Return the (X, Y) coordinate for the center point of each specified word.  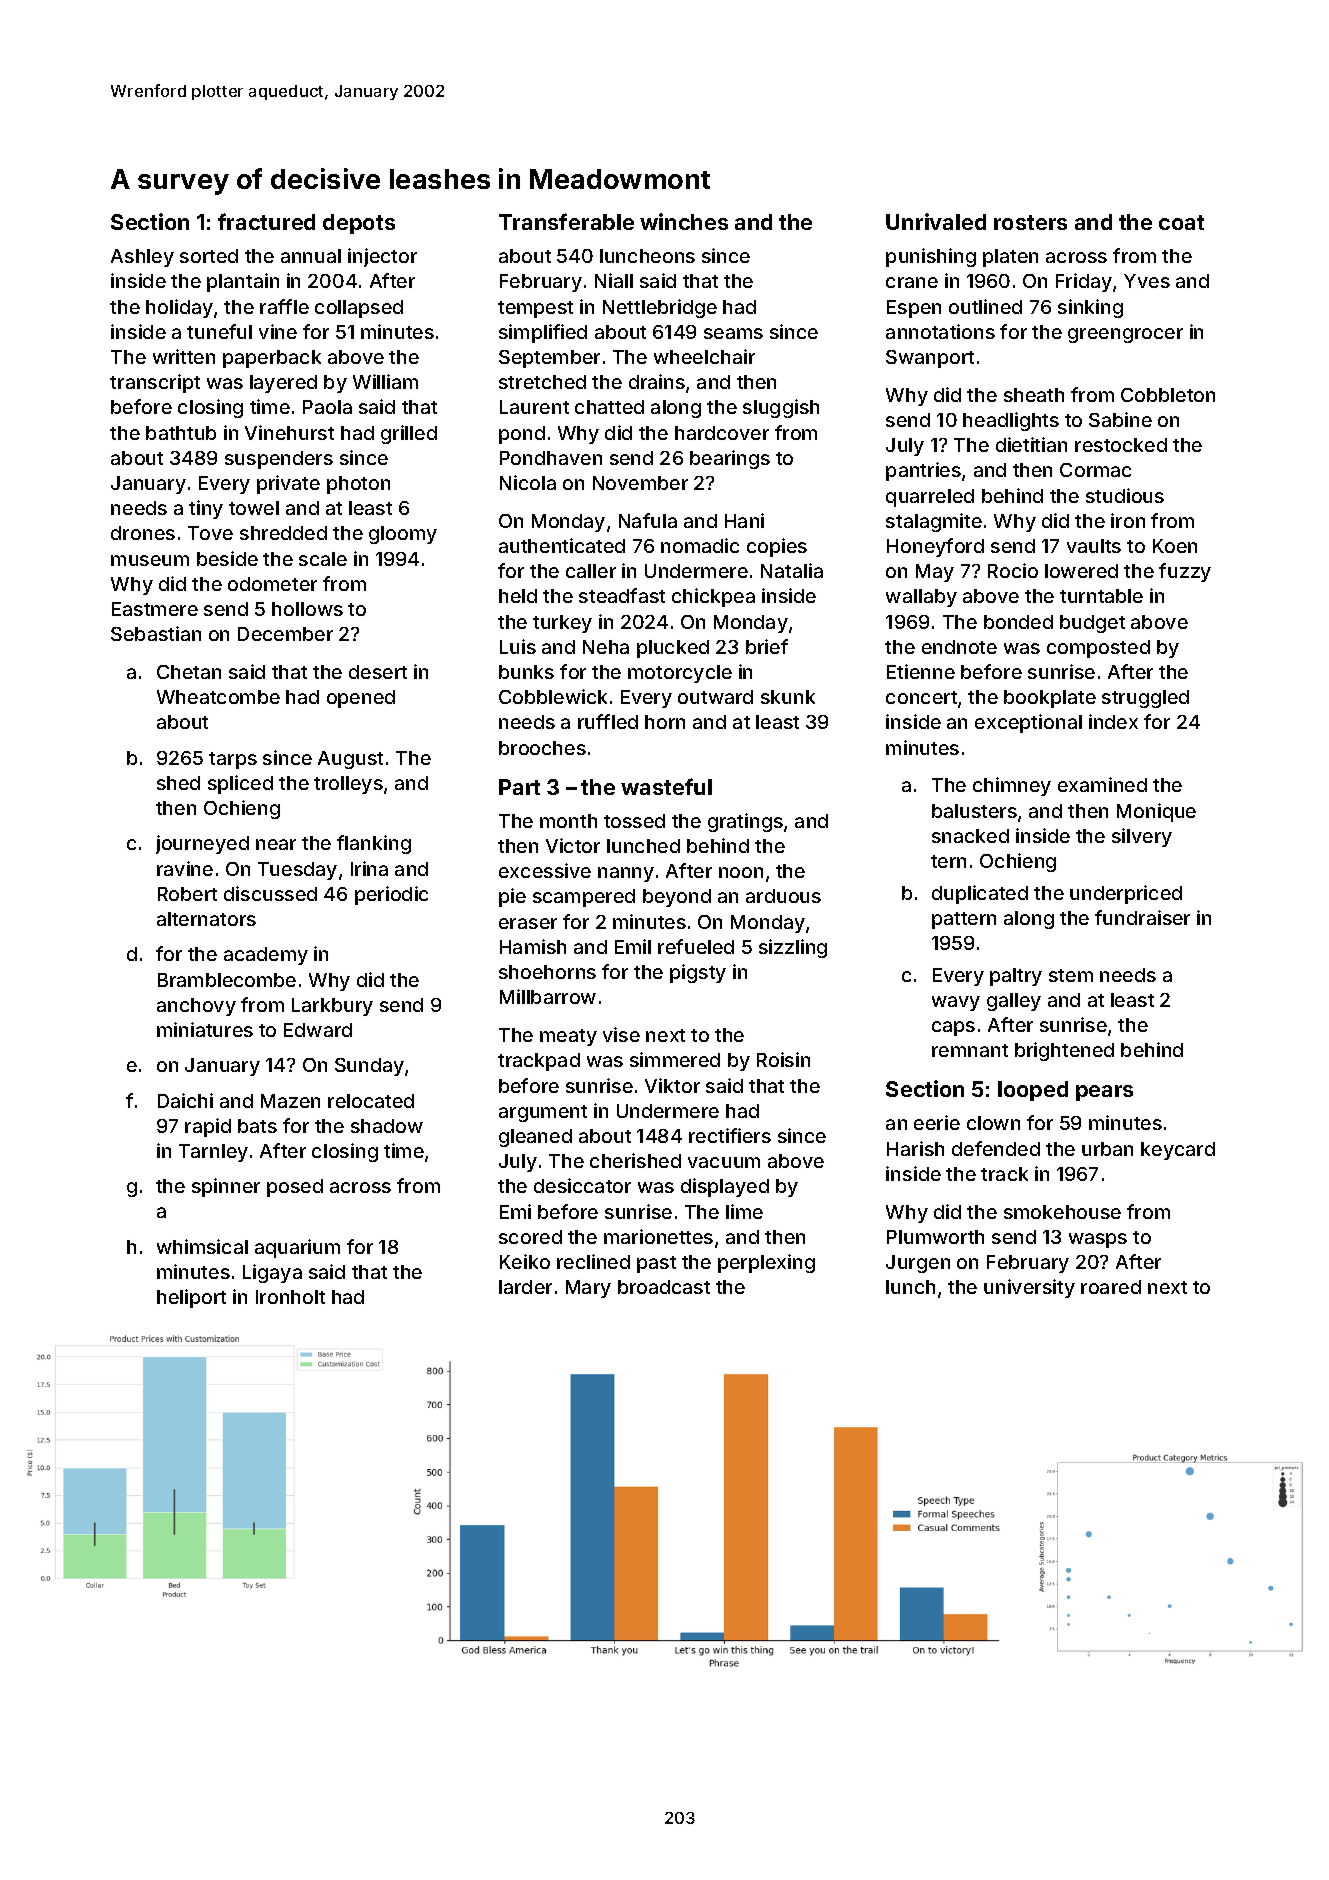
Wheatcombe (218, 697)
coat (1181, 222)
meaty (568, 1037)
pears (1104, 1093)
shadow (387, 1126)
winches (684, 221)
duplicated (980, 894)
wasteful (666, 786)
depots (359, 224)
